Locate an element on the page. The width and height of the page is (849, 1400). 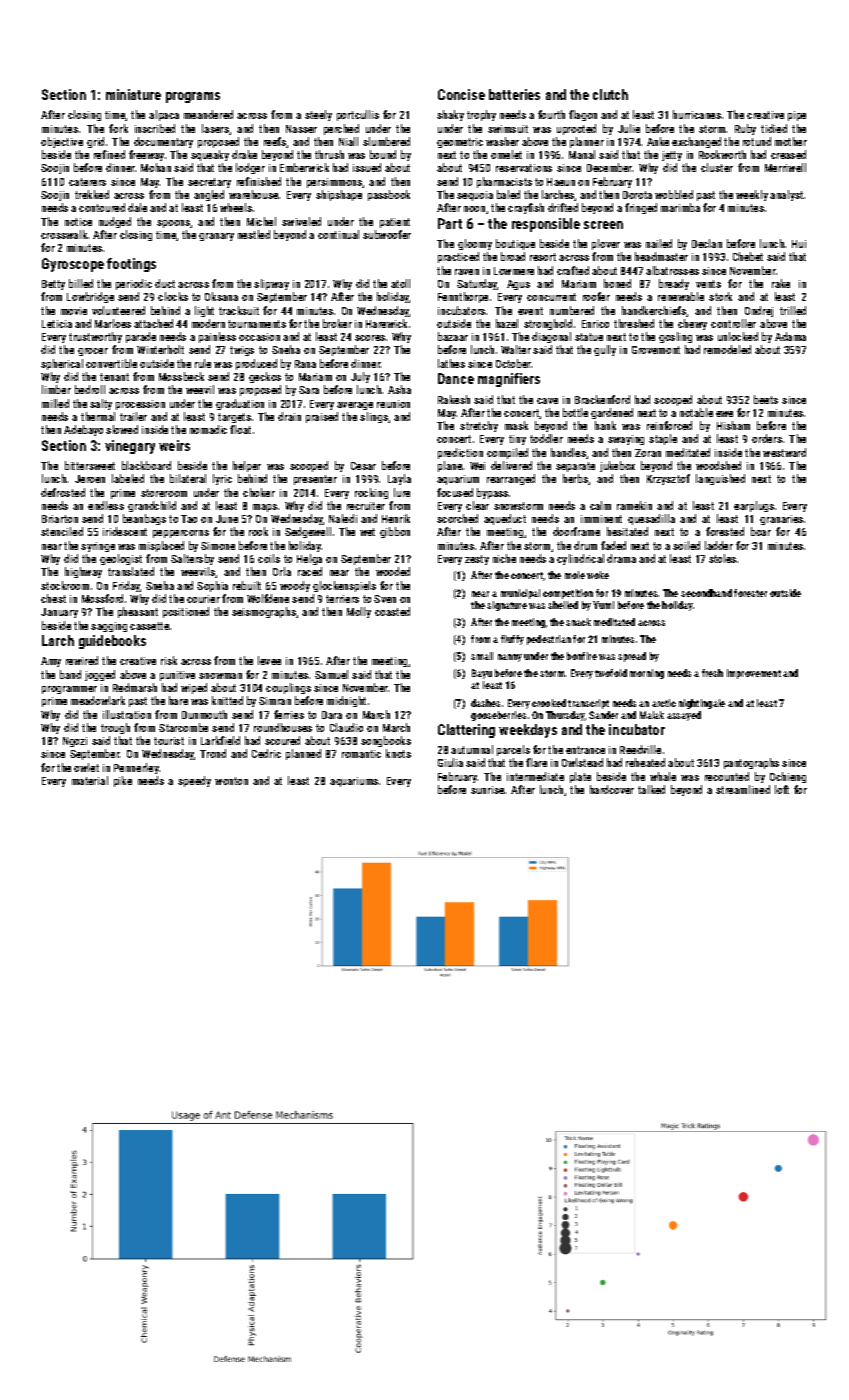
owlet is located at coordinates (86, 767).
